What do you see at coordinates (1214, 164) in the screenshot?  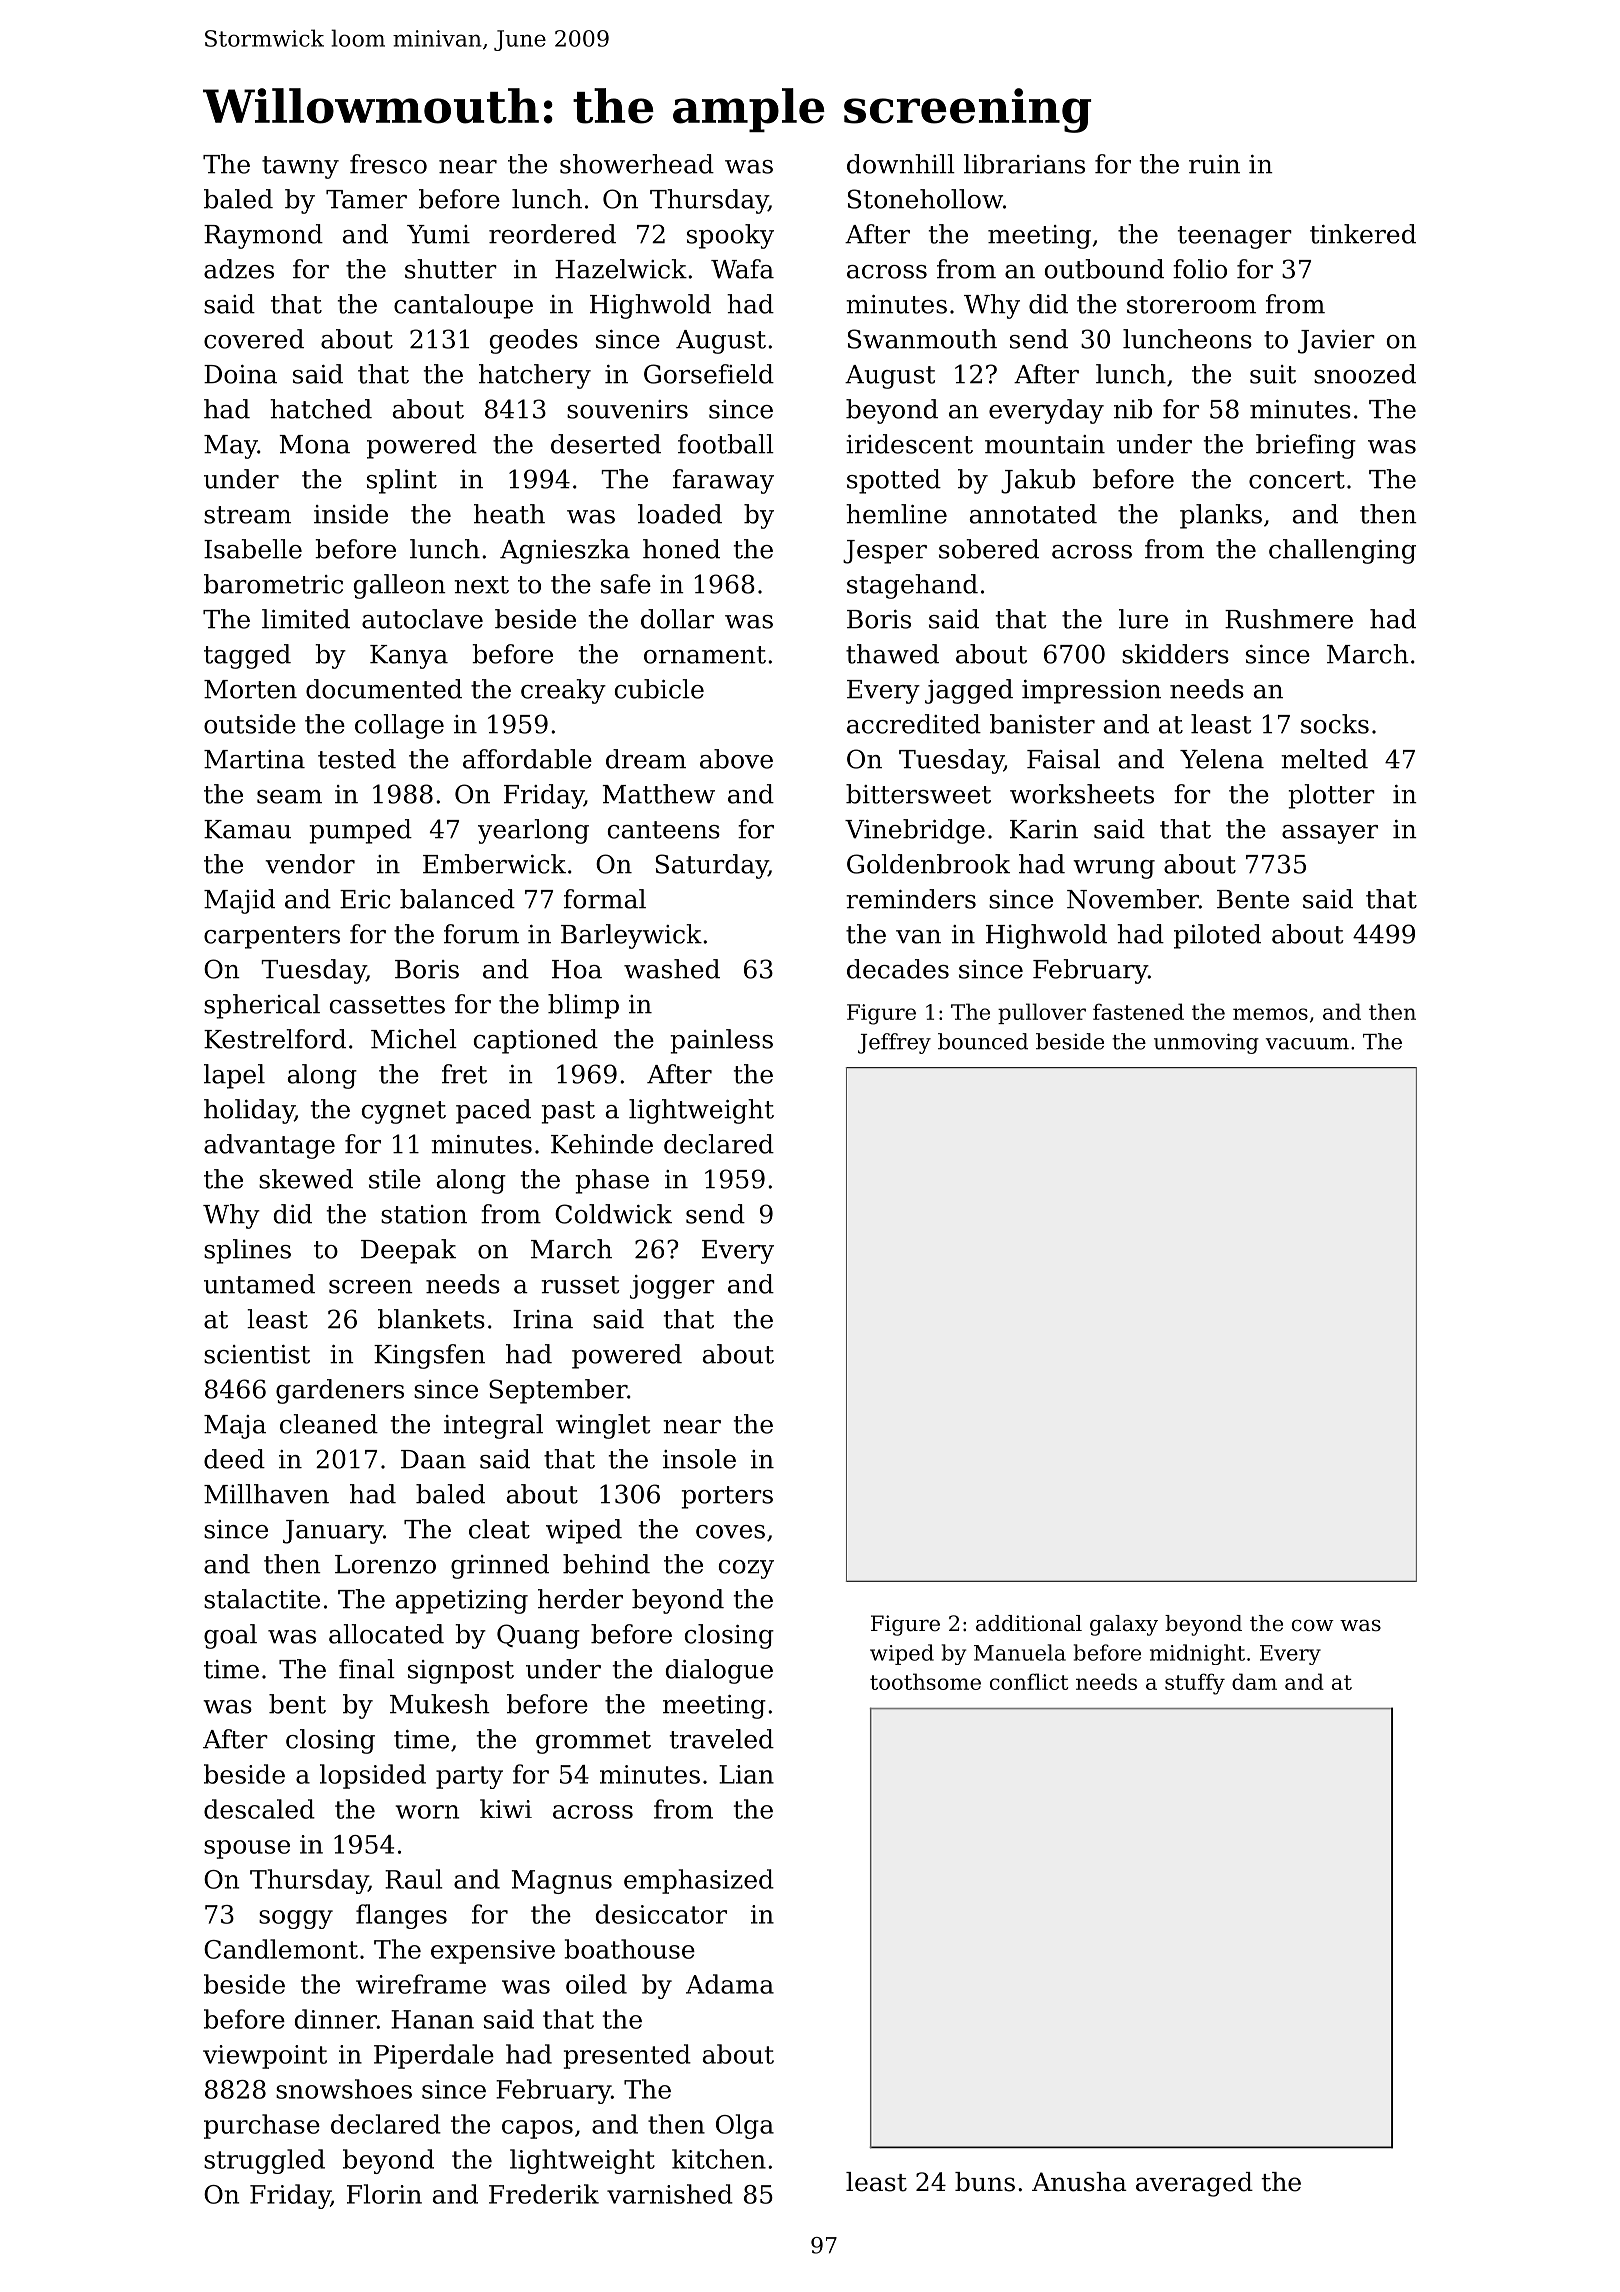 I see `ruin` at bounding box center [1214, 164].
